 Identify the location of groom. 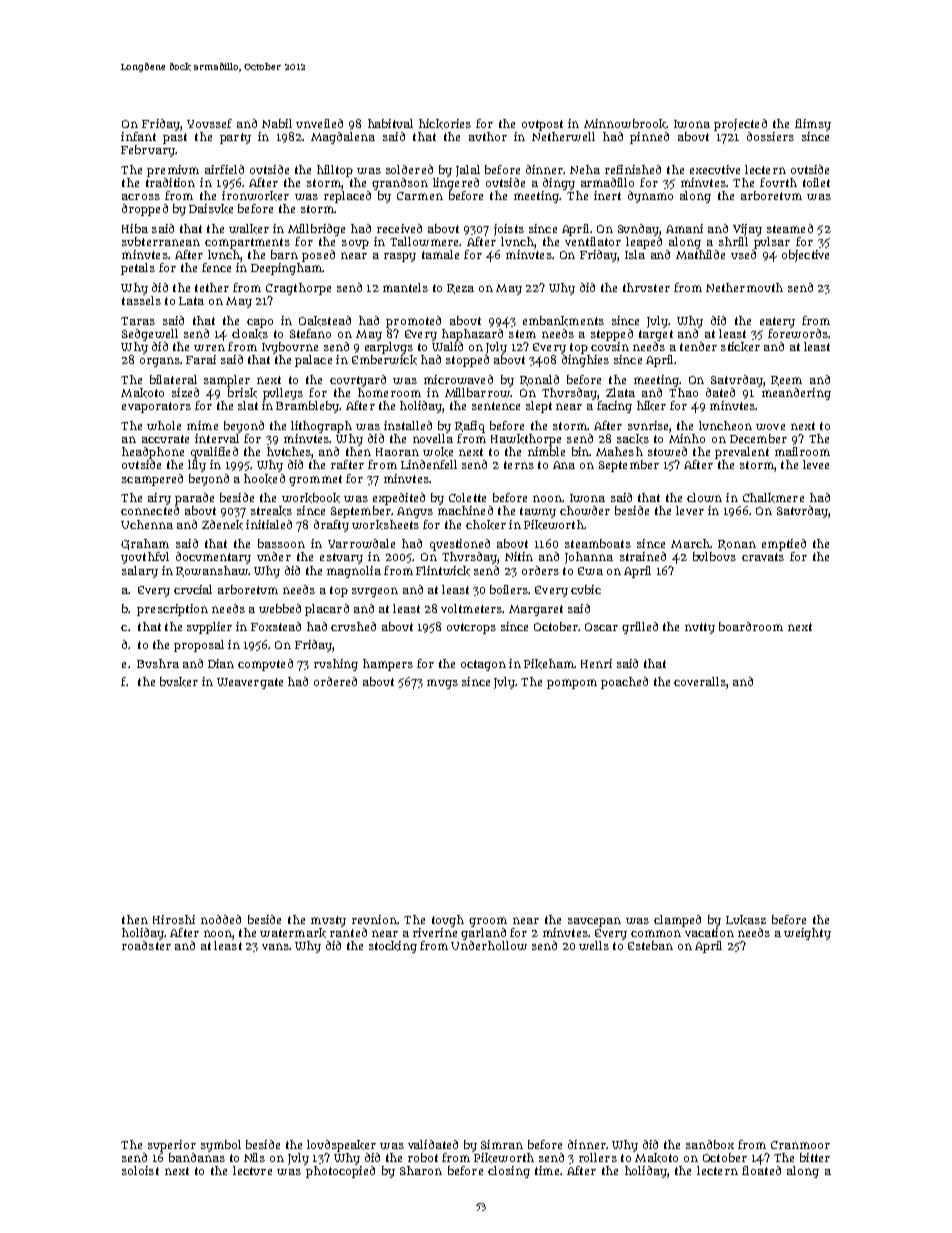
(488, 922).
